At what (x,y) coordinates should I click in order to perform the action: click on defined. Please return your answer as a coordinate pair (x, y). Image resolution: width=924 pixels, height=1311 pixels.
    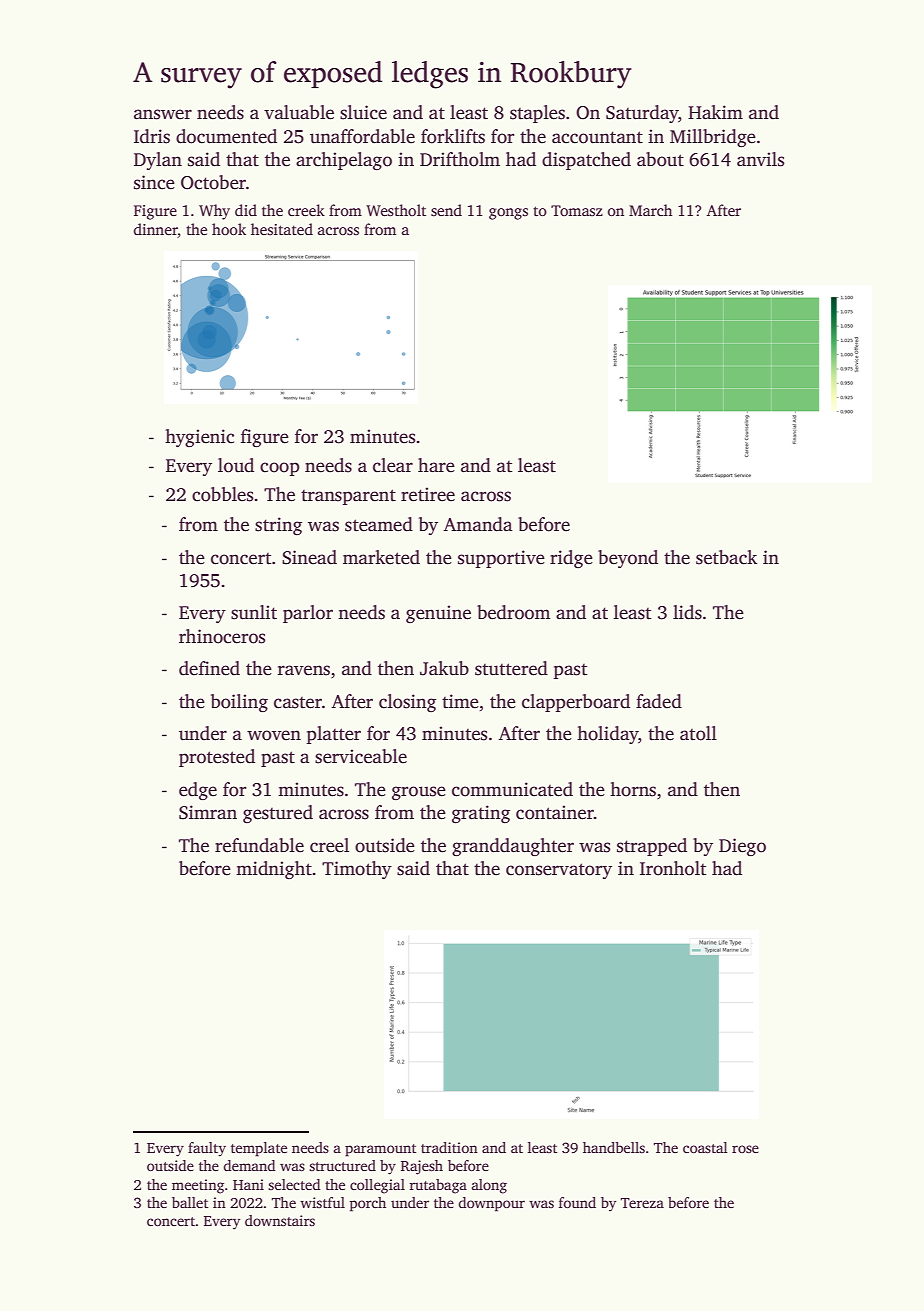
    Looking at the image, I should click on (209, 668).
